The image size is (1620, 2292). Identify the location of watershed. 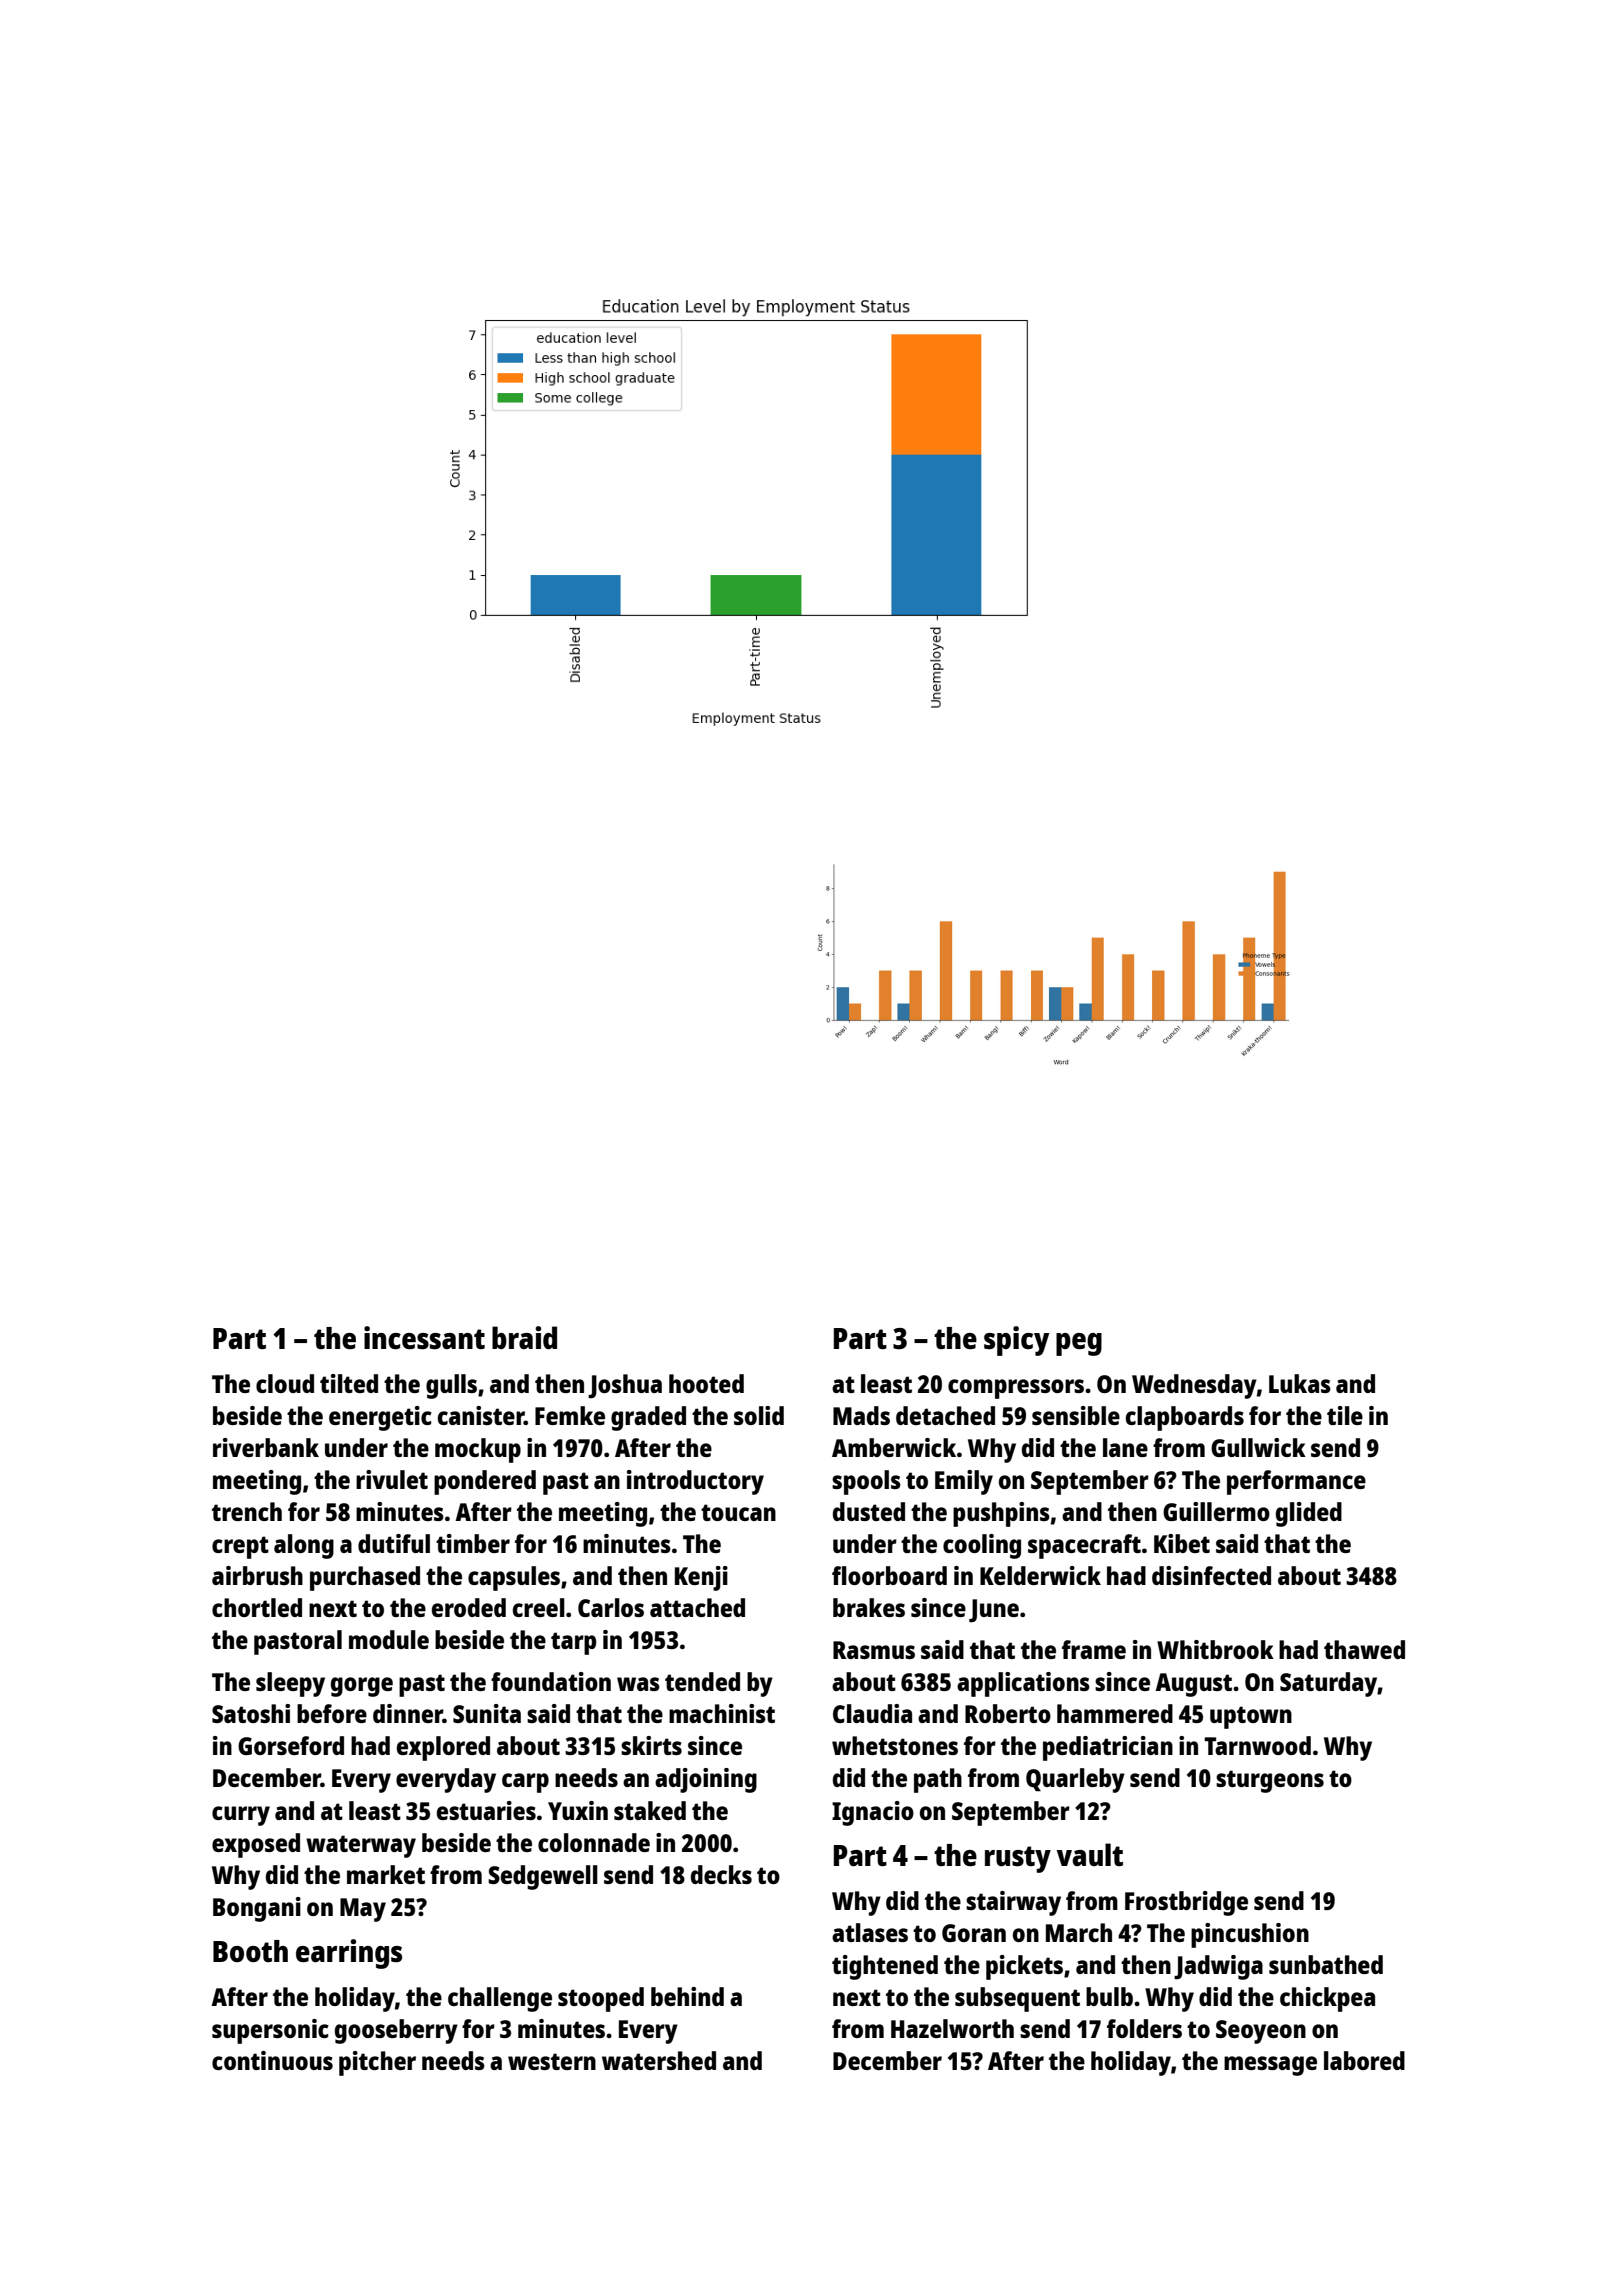
(659, 2060).
